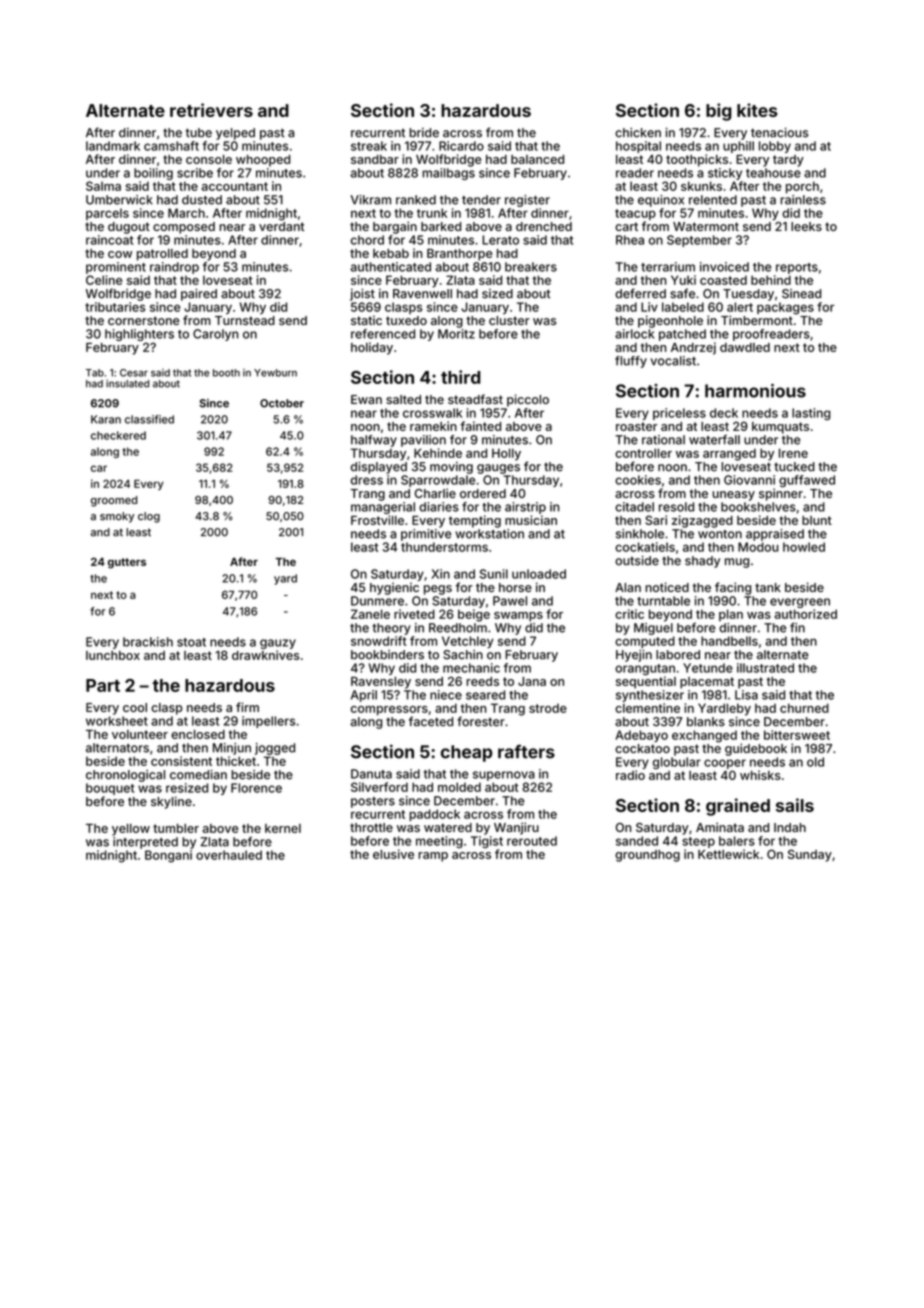  What do you see at coordinates (174, 268) in the image?
I see `raindrop` at bounding box center [174, 268].
